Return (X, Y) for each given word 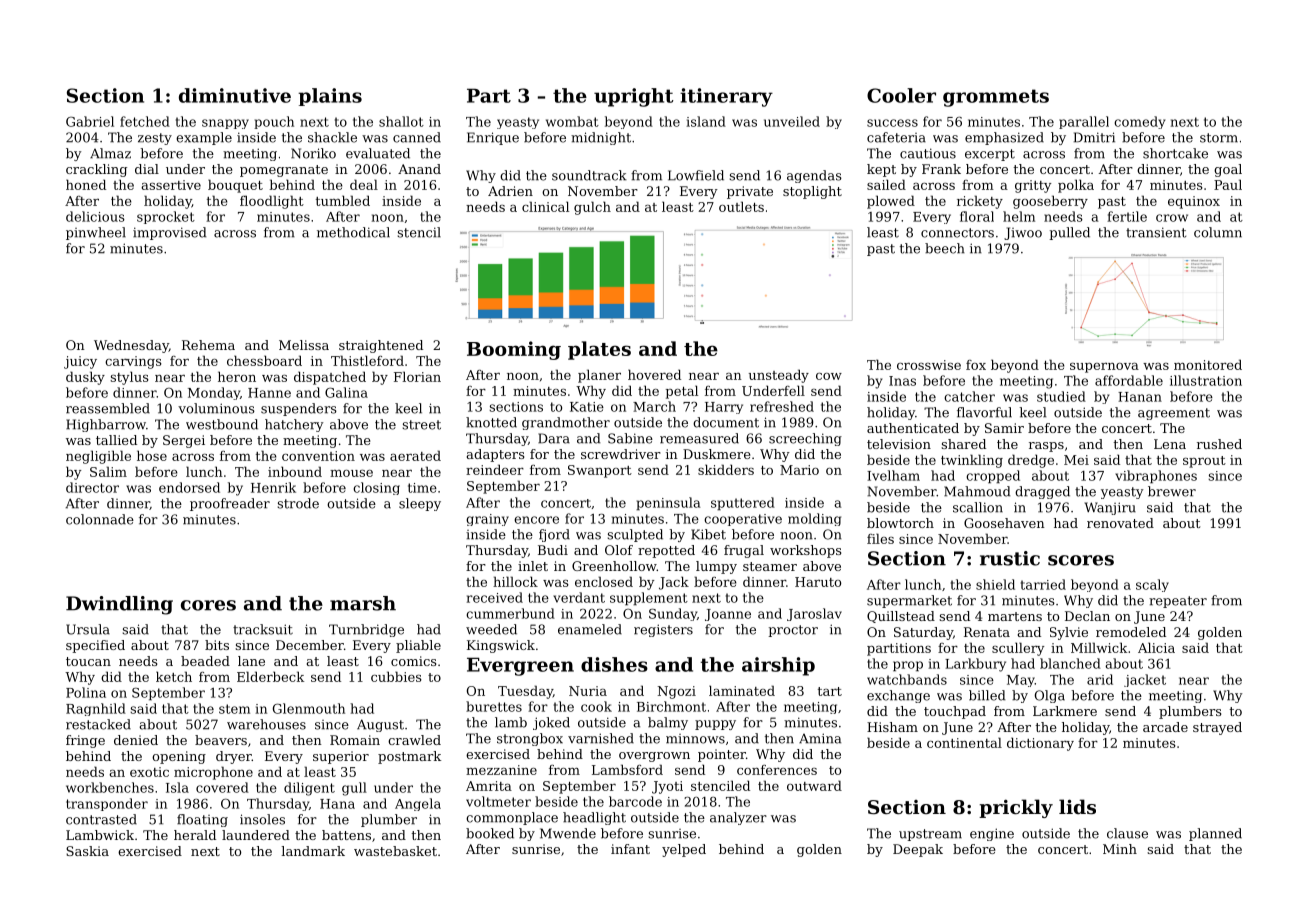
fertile (1127, 216)
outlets (741, 206)
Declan (1087, 616)
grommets (996, 98)
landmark (313, 851)
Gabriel (90, 121)
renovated (1120, 523)
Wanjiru (1110, 508)
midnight (601, 138)
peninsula (668, 504)
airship (778, 666)
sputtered (743, 504)
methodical (353, 232)
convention (318, 456)
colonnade (100, 519)
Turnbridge (366, 630)
